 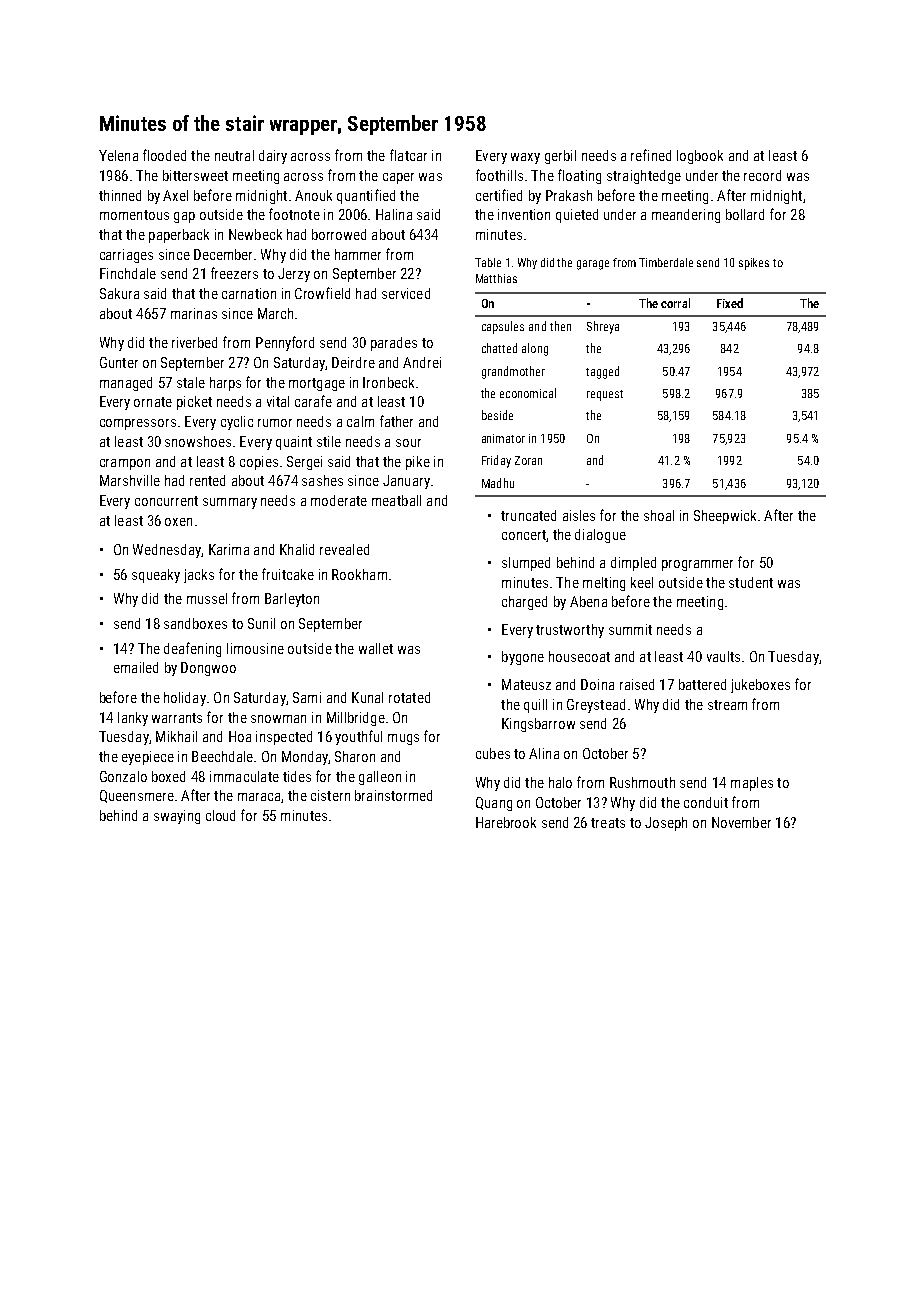 I want to click on swaying, so click(x=177, y=817).
